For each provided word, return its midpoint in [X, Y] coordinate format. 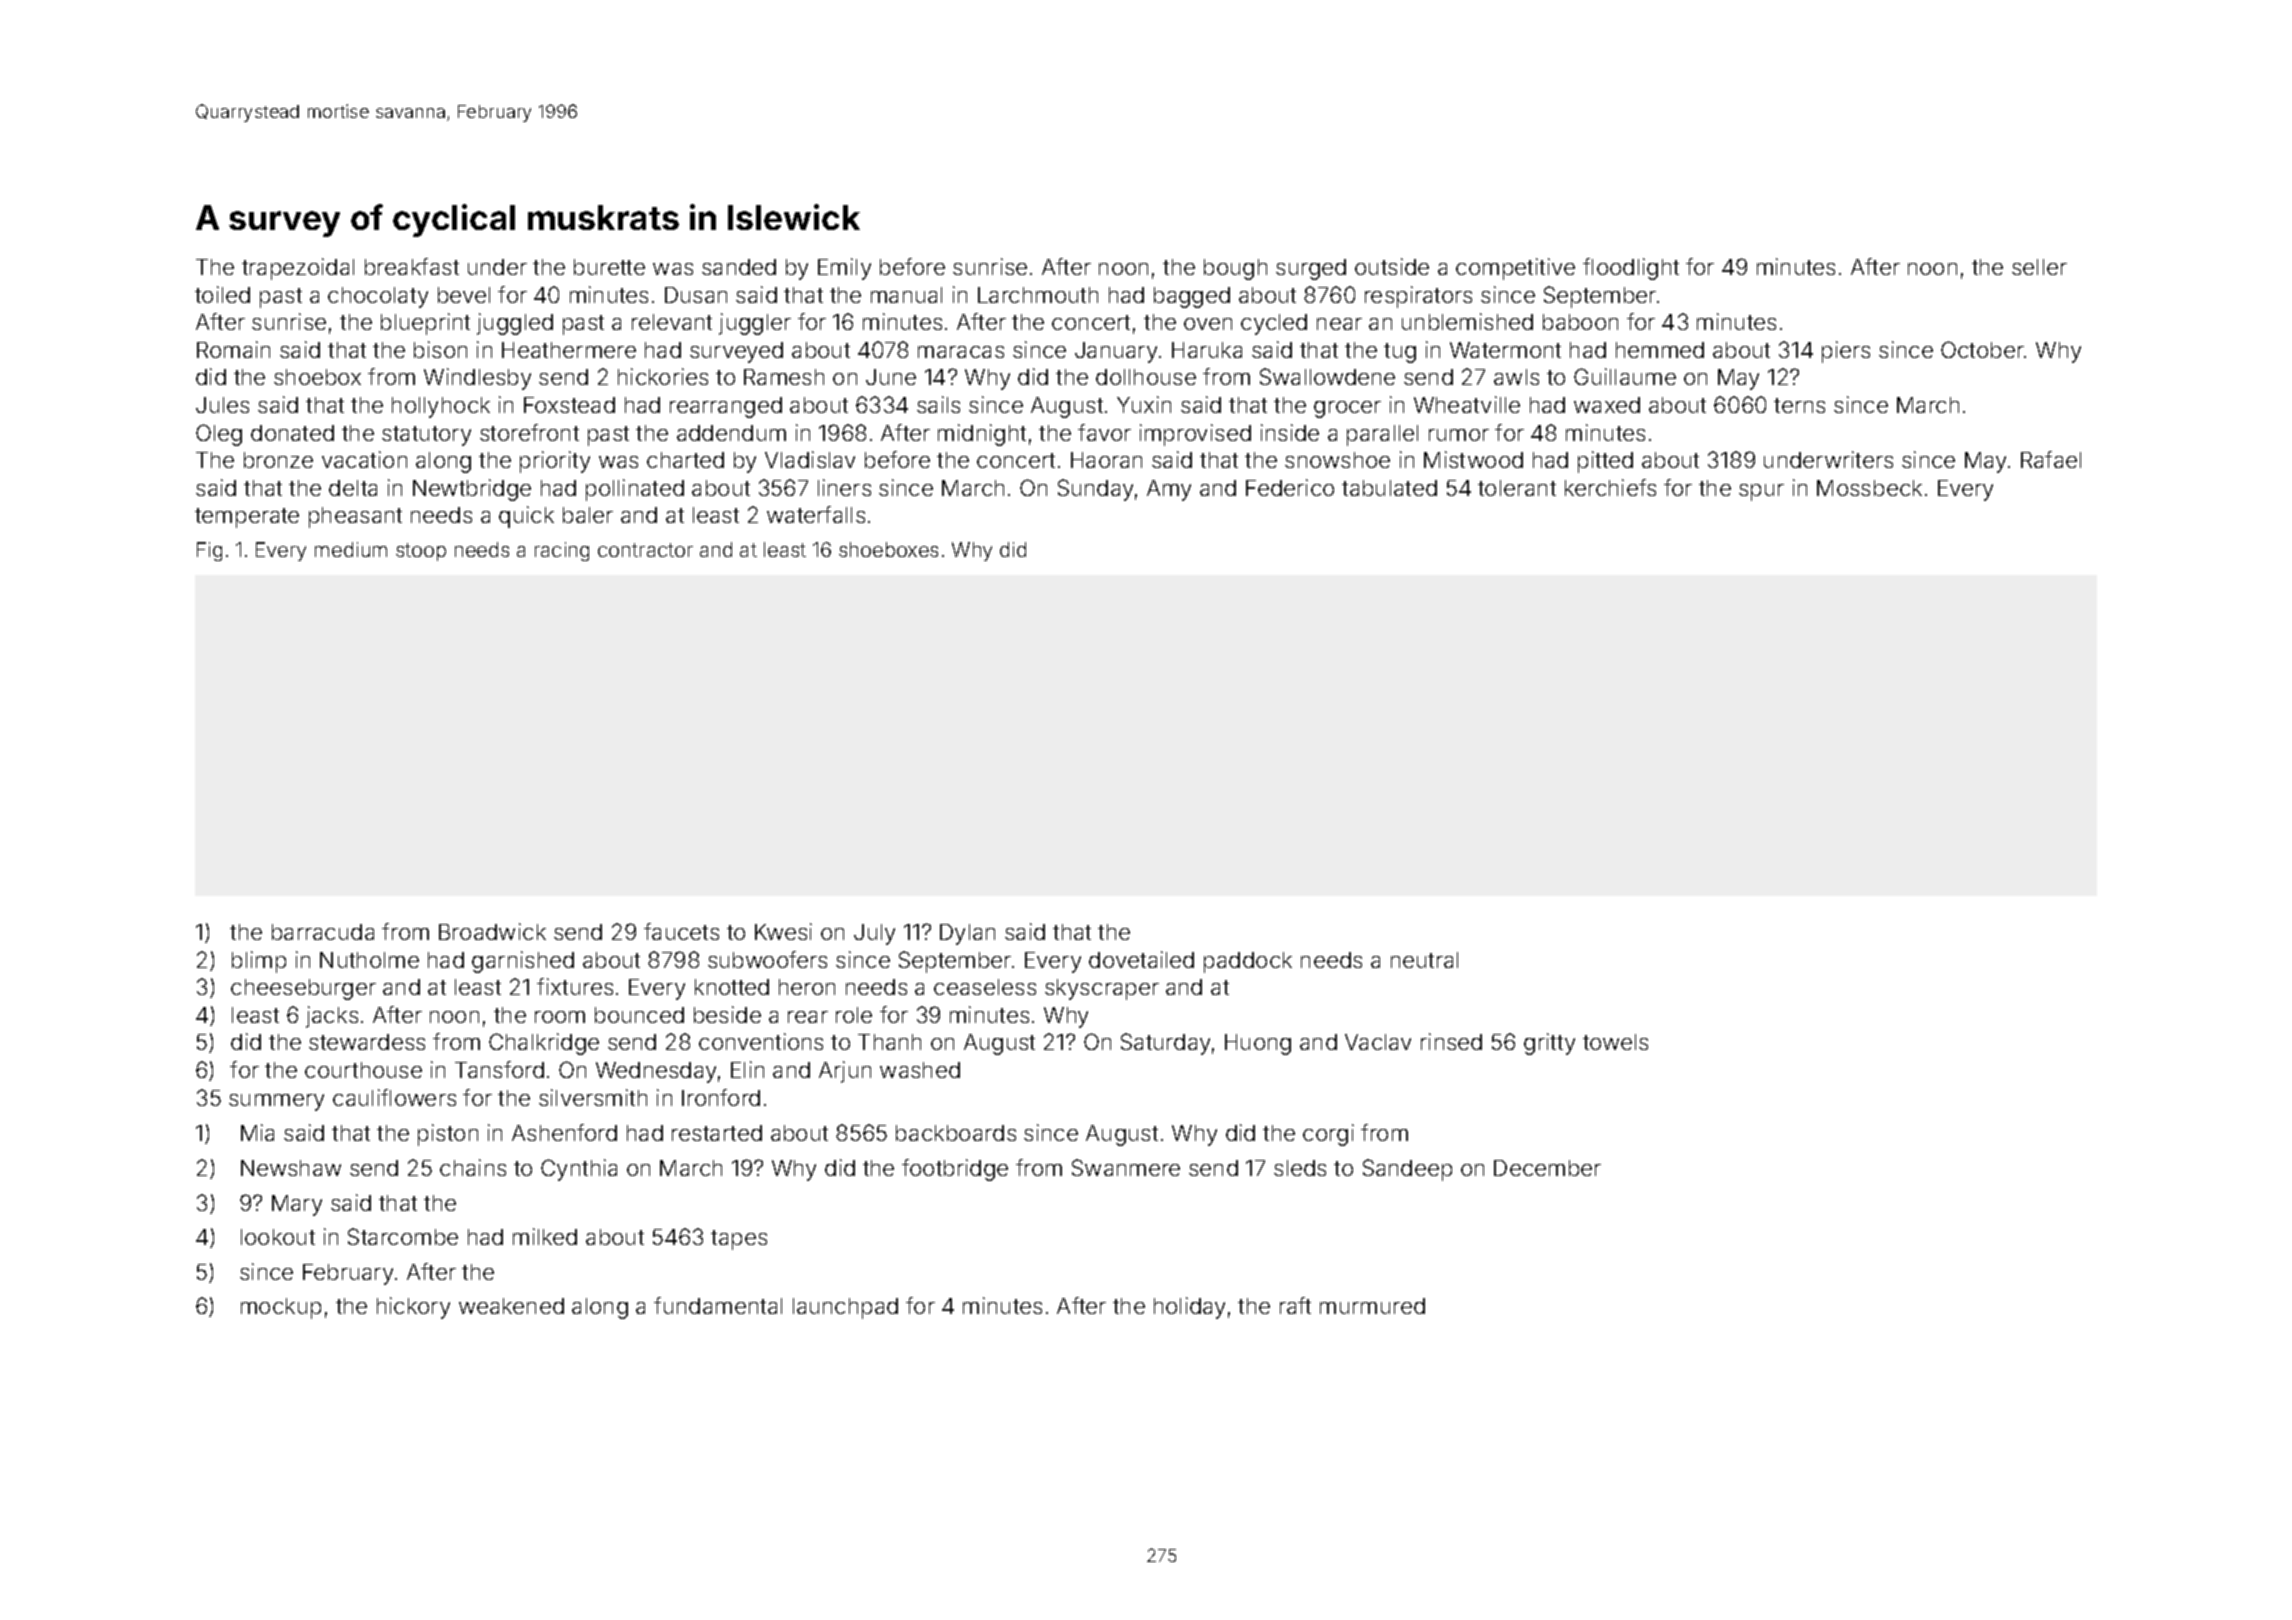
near [1339, 324]
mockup [281, 1308]
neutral [1424, 960]
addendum [731, 433]
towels [1615, 1042]
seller [2039, 267]
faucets [681, 931]
